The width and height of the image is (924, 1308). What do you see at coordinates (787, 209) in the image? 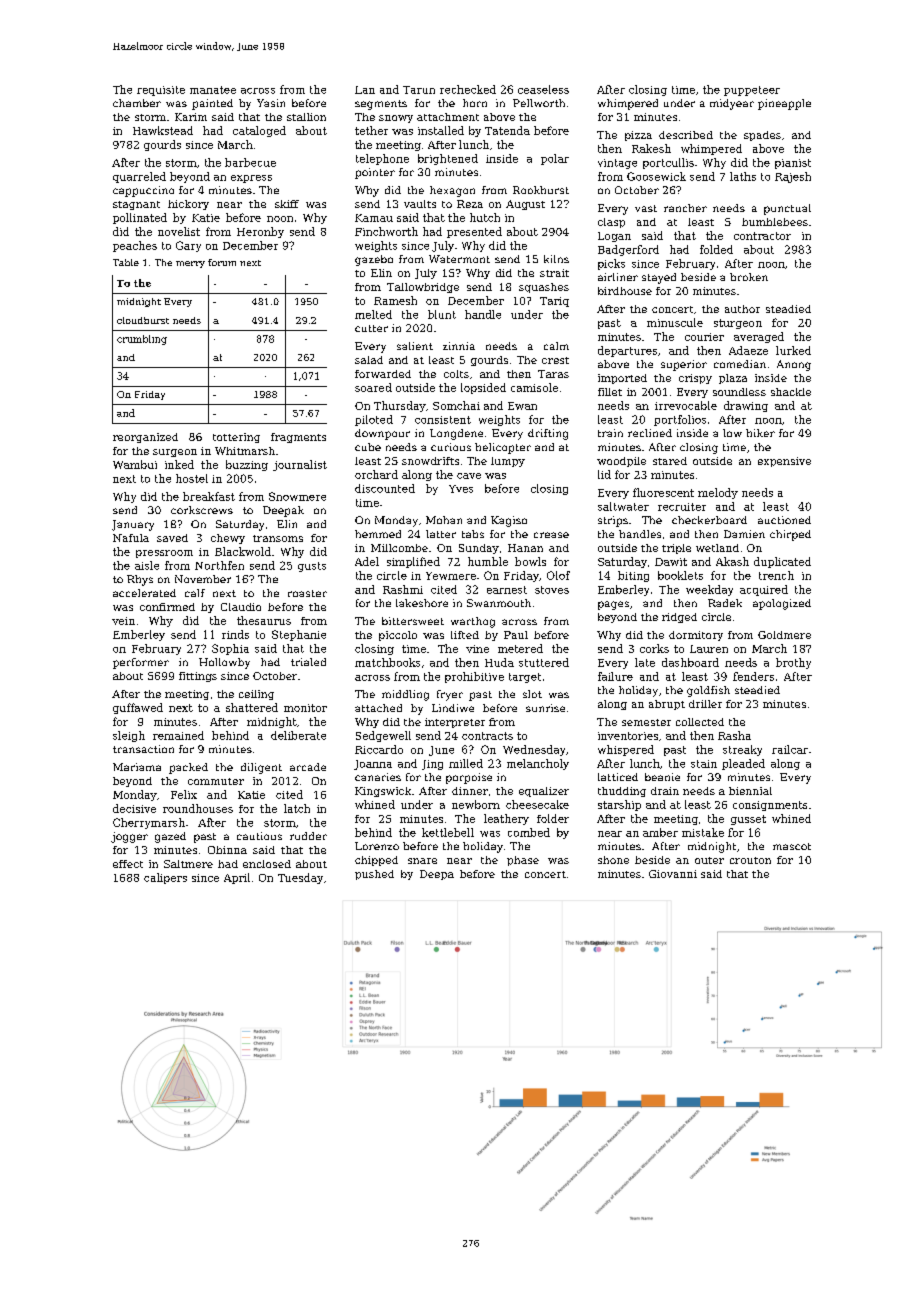
I see `punctual` at bounding box center [787, 209].
